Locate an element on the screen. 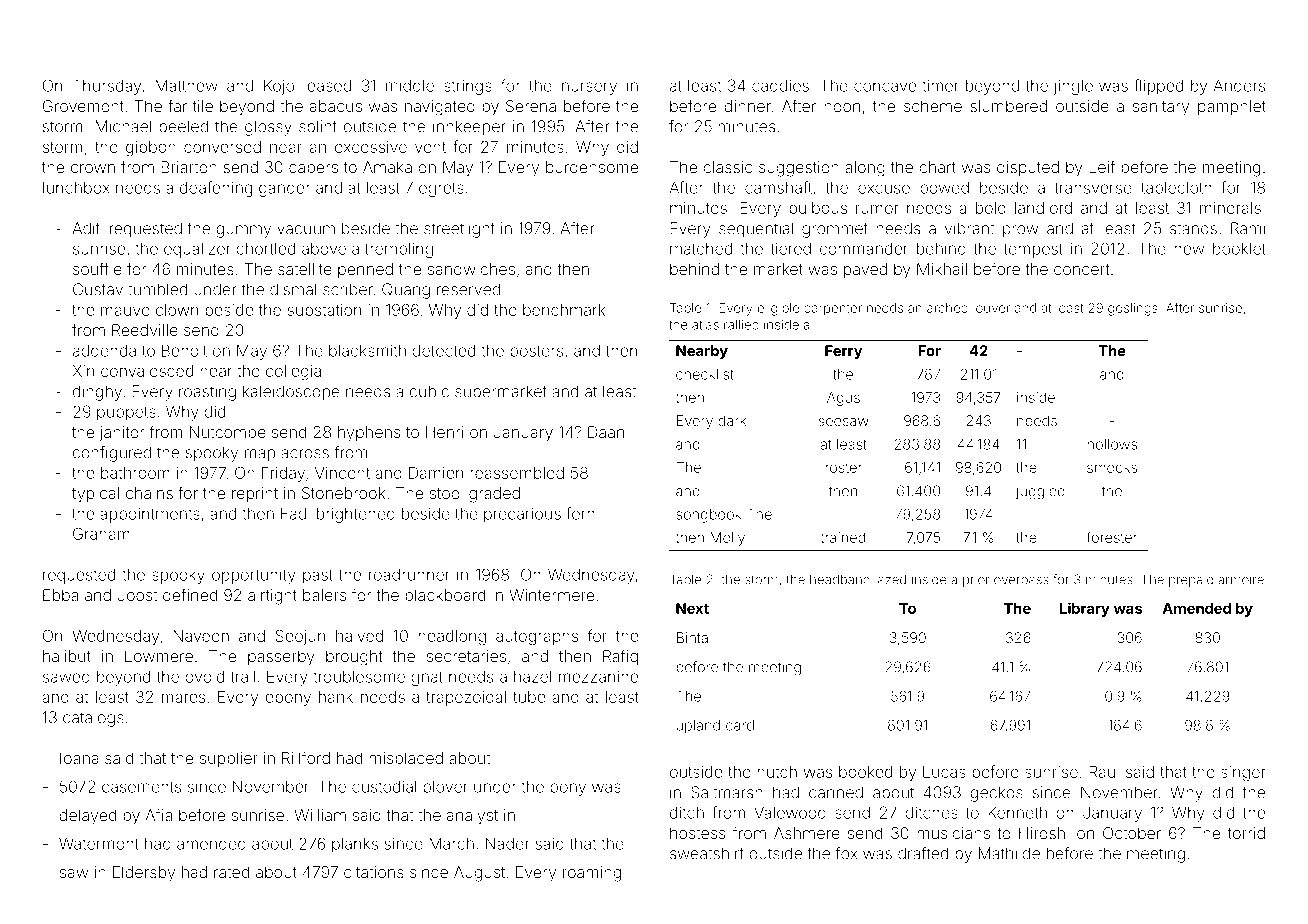  Thursday is located at coordinates (107, 87).
